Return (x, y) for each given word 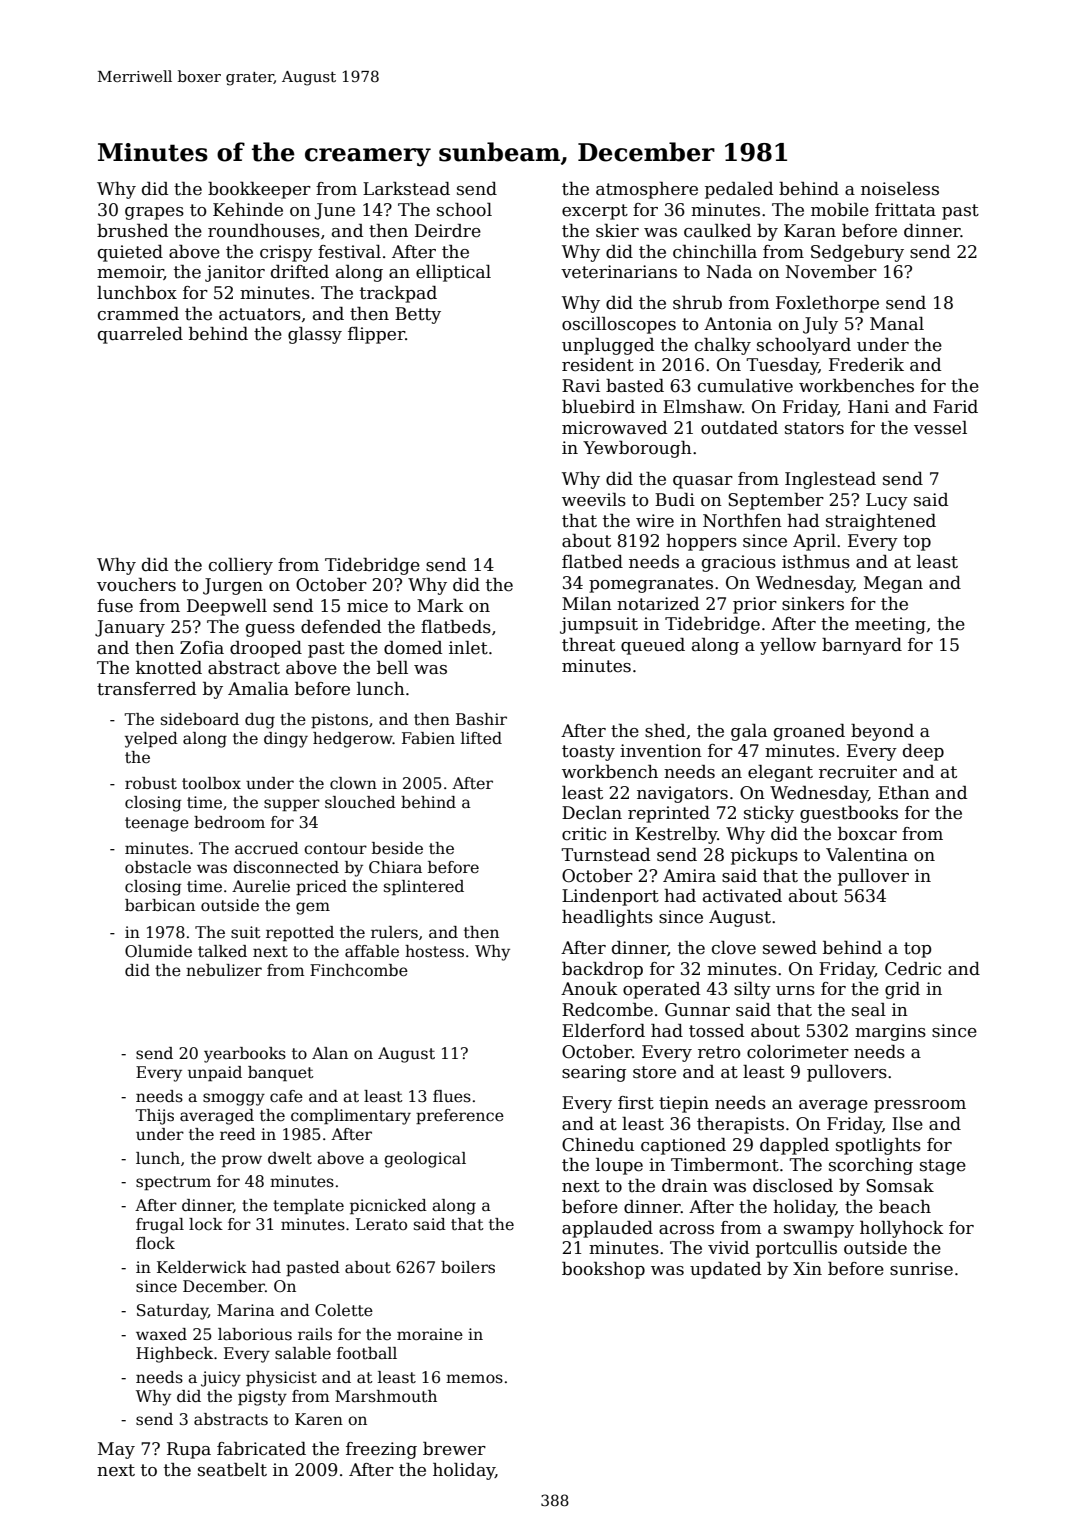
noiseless (900, 189)
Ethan (904, 793)
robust (151, 783)
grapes (154, 213)
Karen (319, 1419)
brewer (454, 1449)
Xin (807, 1268)
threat (588, 645)
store (654, 1072)
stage (943, 1167)
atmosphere (647, 190)
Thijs (154, 1117)
